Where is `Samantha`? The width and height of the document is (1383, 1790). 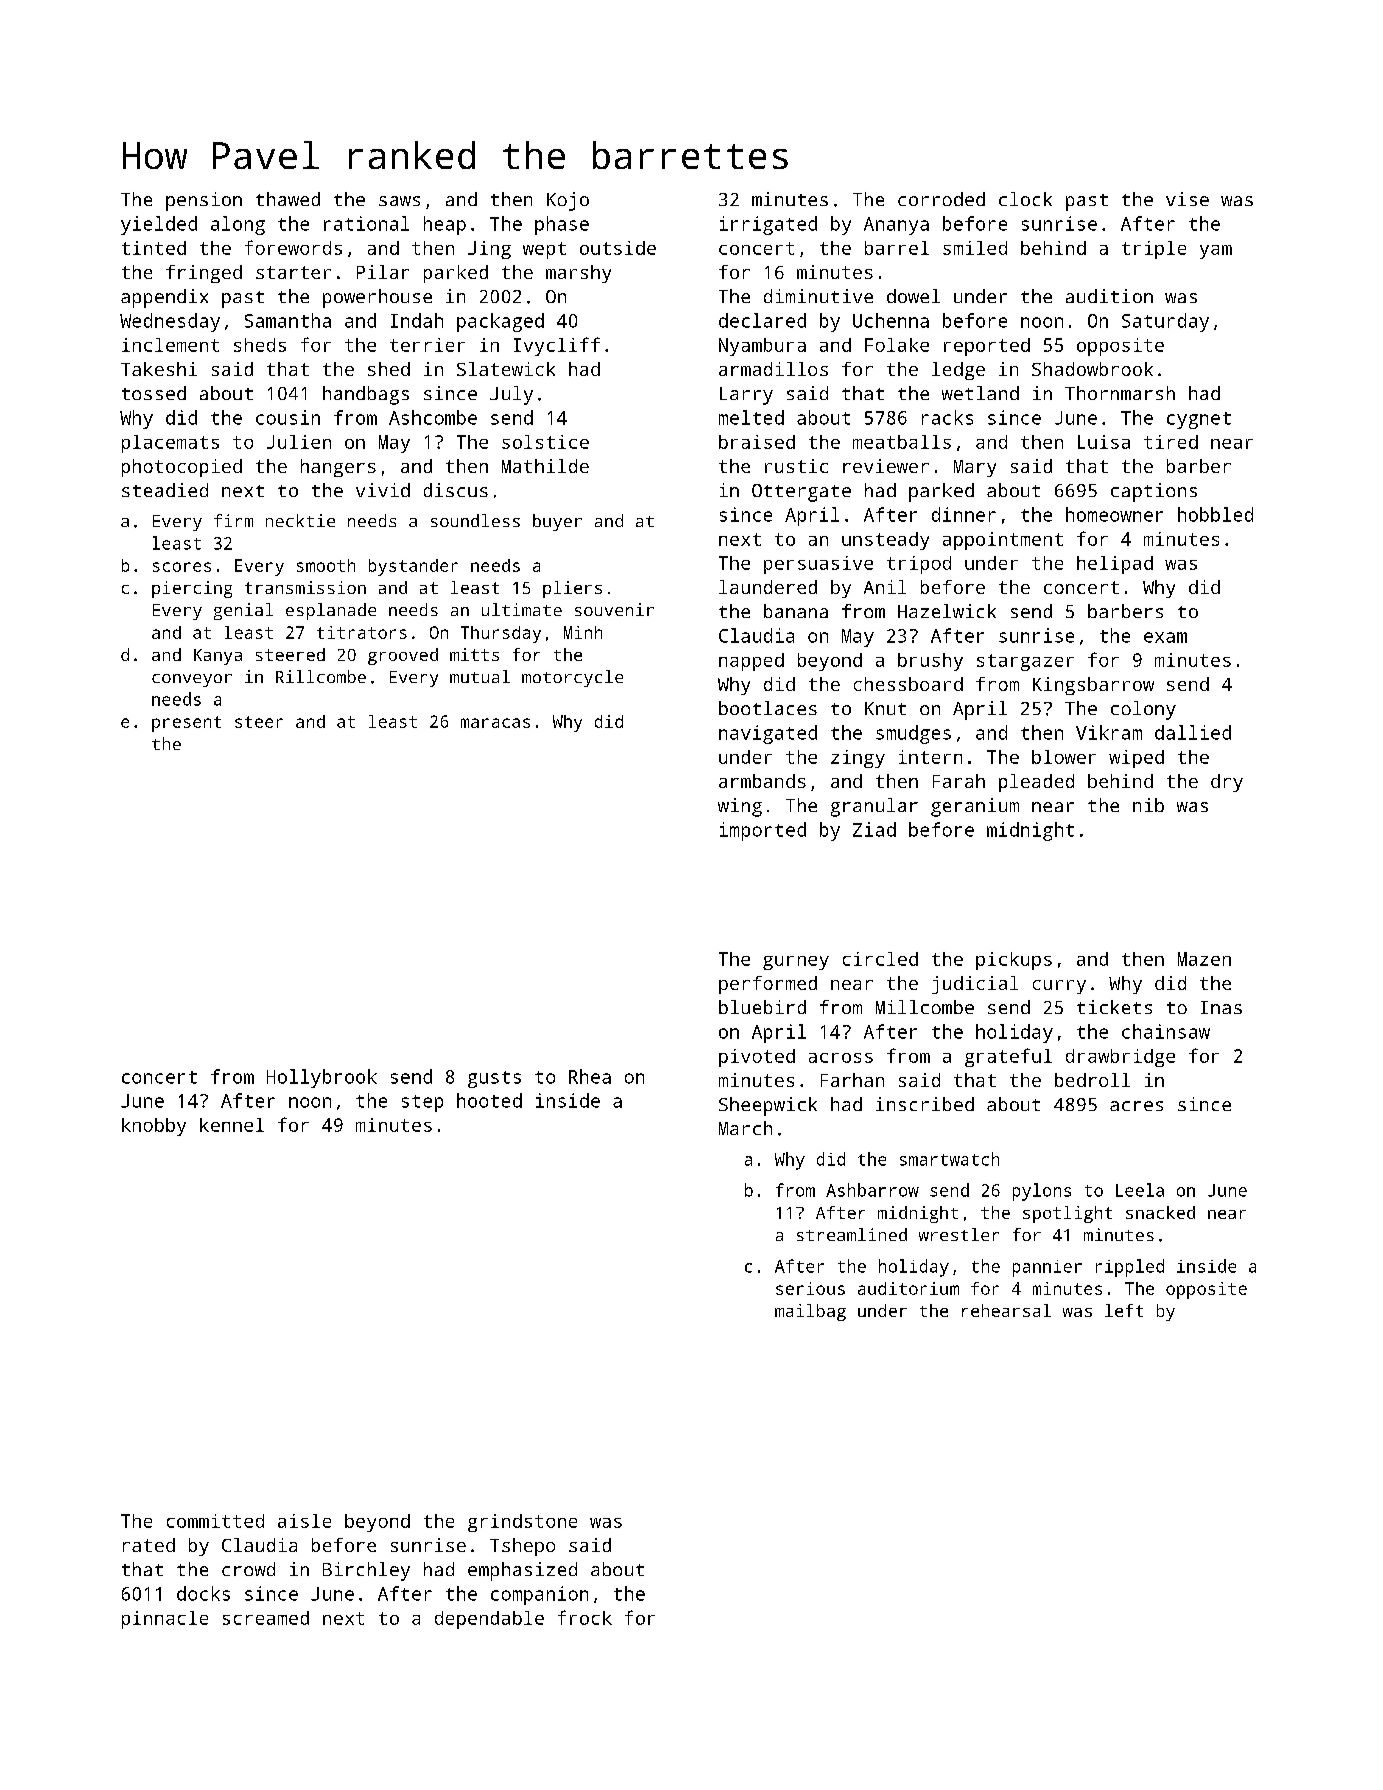
Samantha is located at coordinates (288, 320).
